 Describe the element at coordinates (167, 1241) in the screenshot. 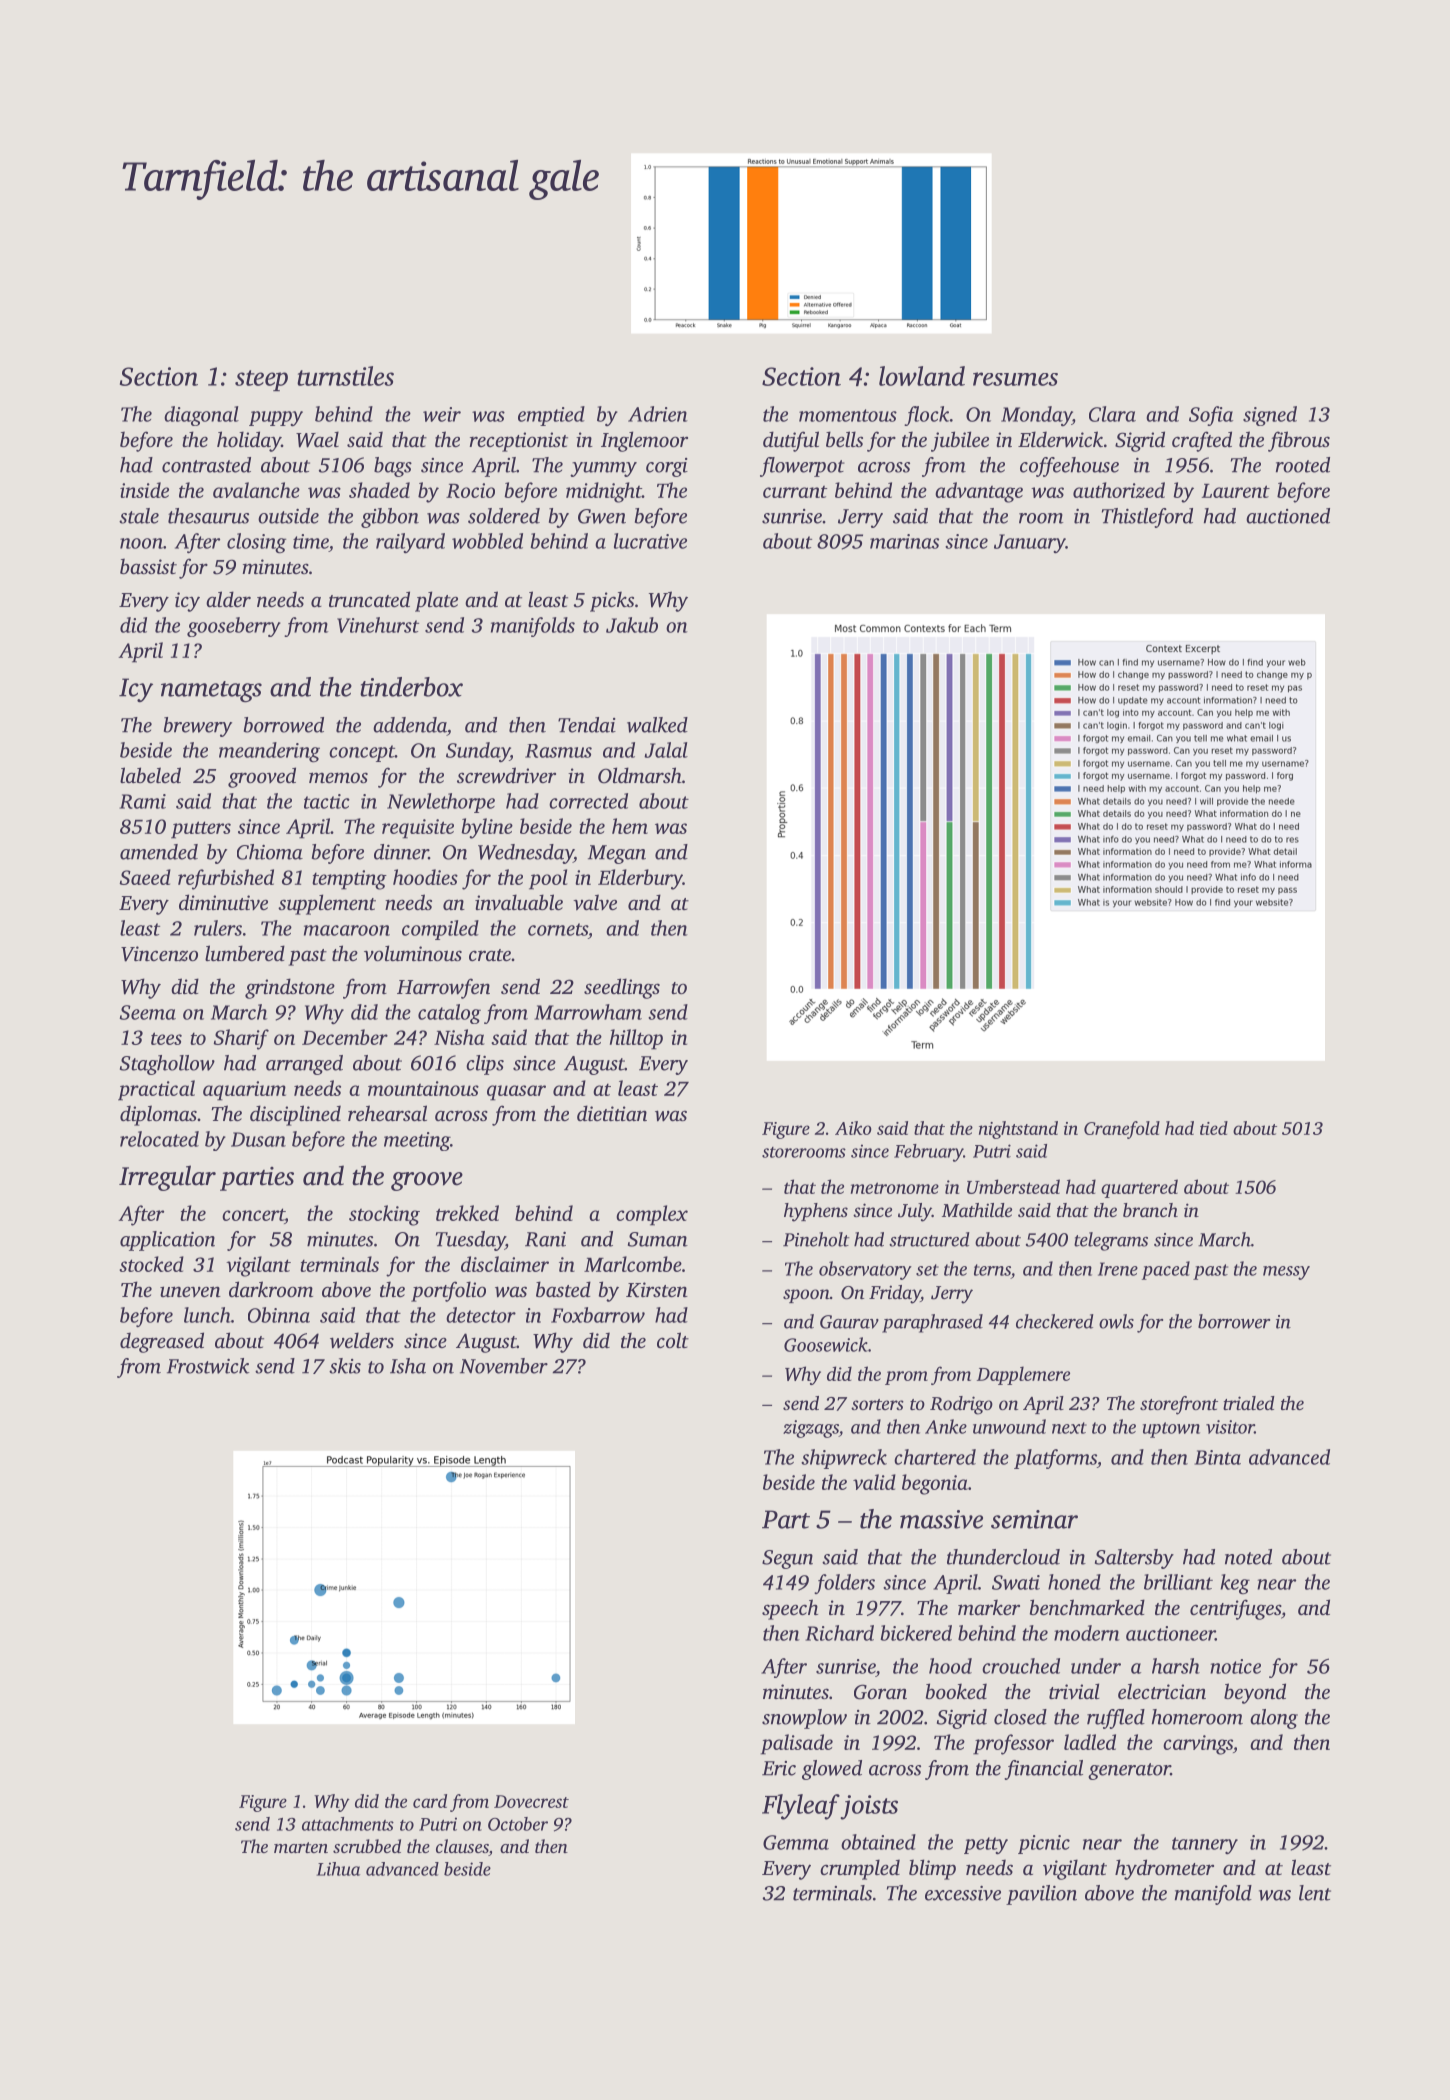

I see `application` at that location.
